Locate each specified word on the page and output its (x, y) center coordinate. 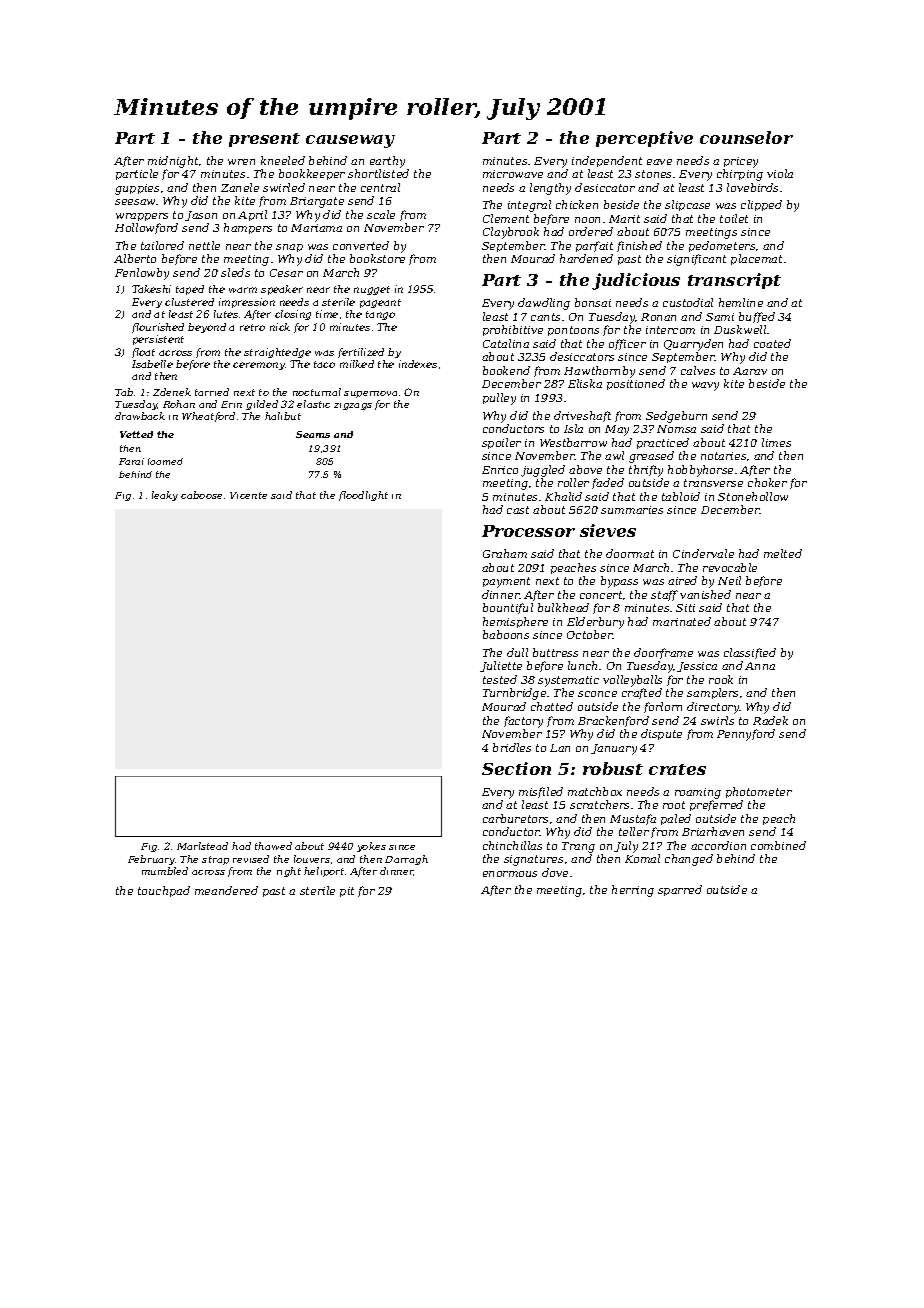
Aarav (750, 371)
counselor (746, 137)
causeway (350, 141)
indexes (418, 364)
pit (347, 892)
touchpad (164, 891)
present (264, 140)
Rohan (179, 404)
